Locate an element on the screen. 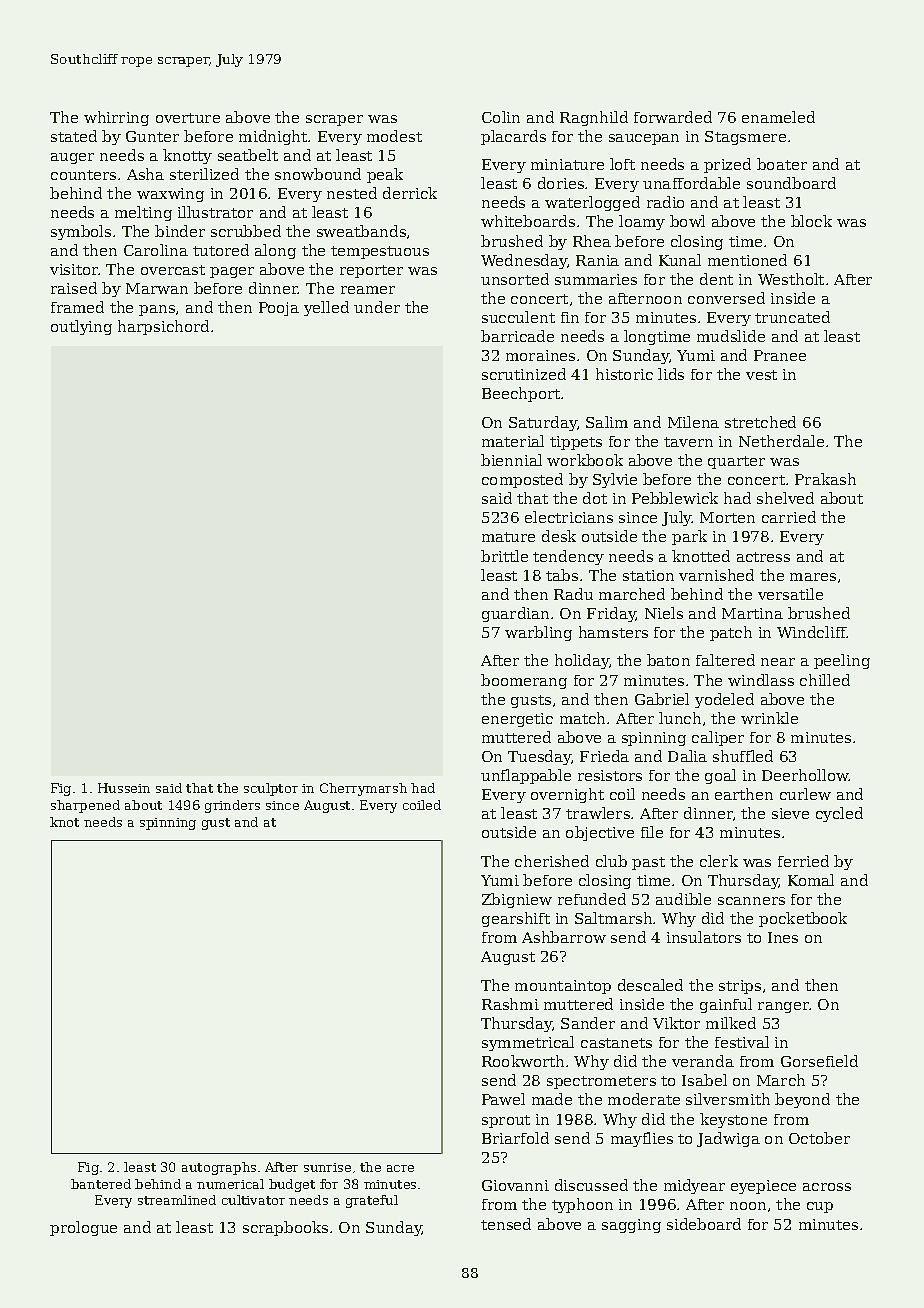 This screenshot has width=924, height=1308. vest is located at coordinates (761, 375).
